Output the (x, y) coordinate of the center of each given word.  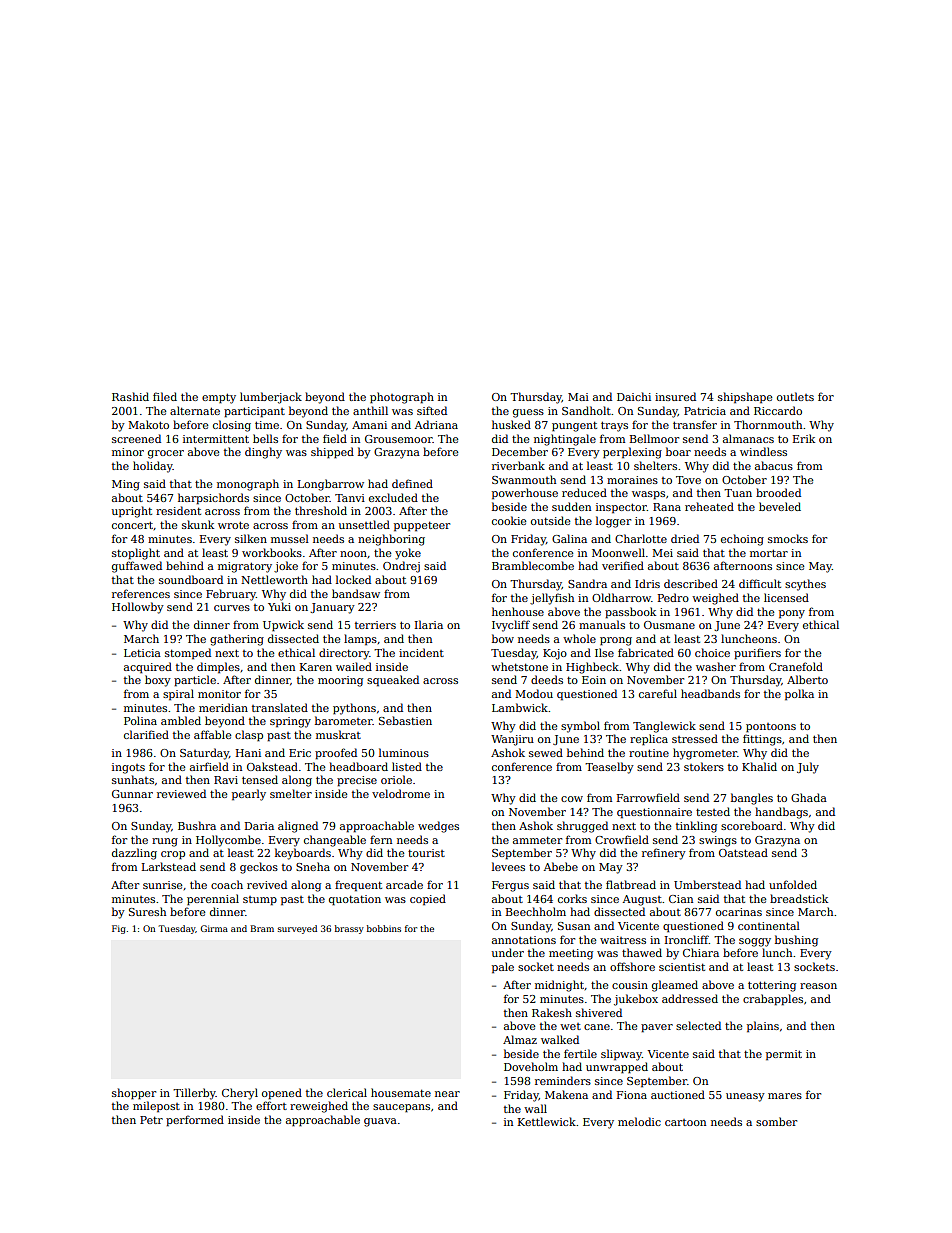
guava (380, 1122)
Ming (126, 485)
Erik (804, 438)
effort (271, 1105)
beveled (780, 506)
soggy (755, 942)
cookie (509, 520)
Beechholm (536, 911)
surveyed (297, 929)
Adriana (436, 424)
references (141, 593)
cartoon (685, 1122)
